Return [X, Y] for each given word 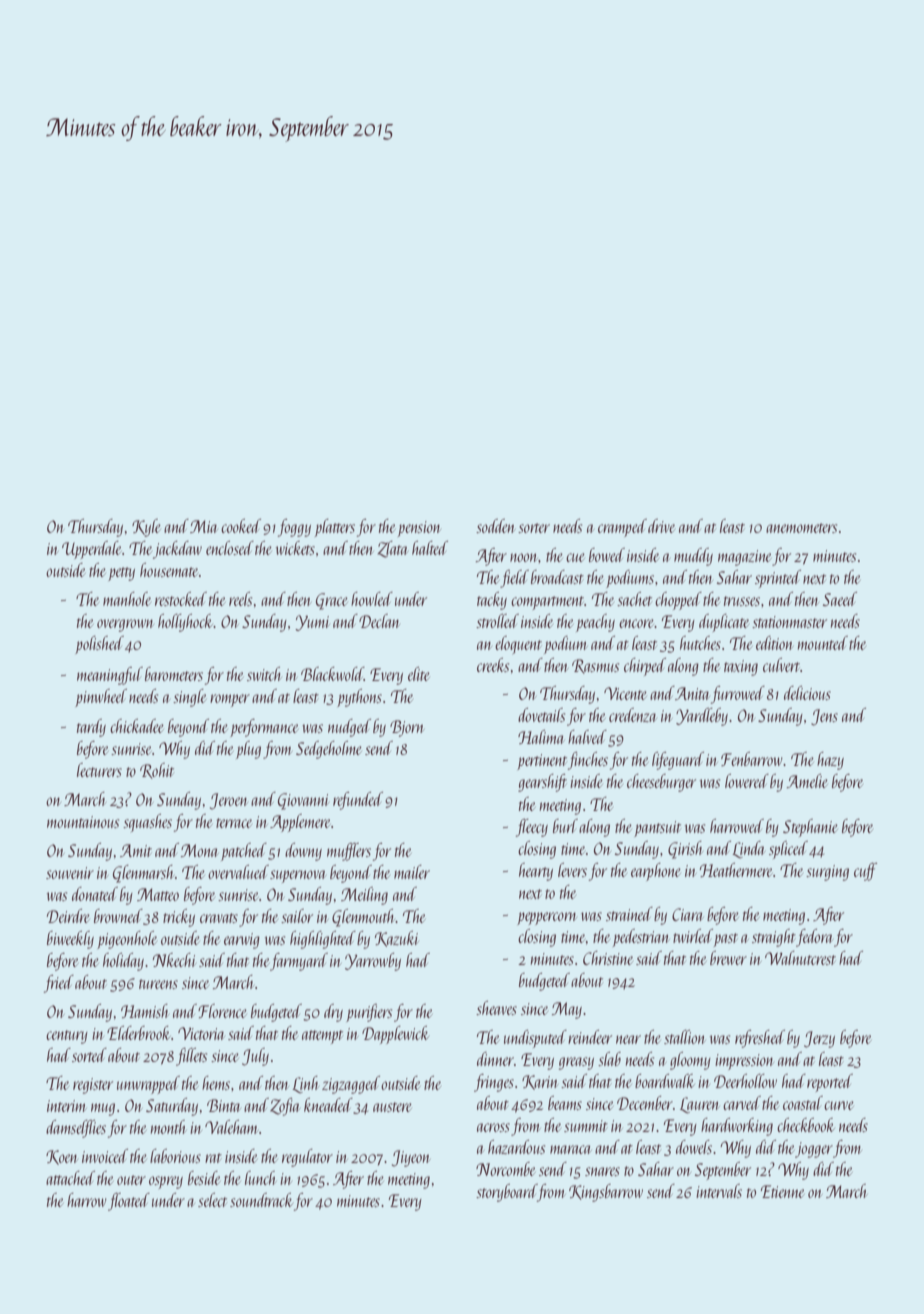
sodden [495, 526]
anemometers [801, 528]
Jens [824, 717]
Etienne [782, 1191]
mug [103, 1109]
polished [99, 645]
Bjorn [407, 728]
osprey [166, 1182]
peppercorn [546, 918]
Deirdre [68, 916]
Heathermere [736, 870]
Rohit [157, 771]
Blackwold [332, 674]
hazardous [516, 1147]
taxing [741, 668]
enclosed [230, 548]
